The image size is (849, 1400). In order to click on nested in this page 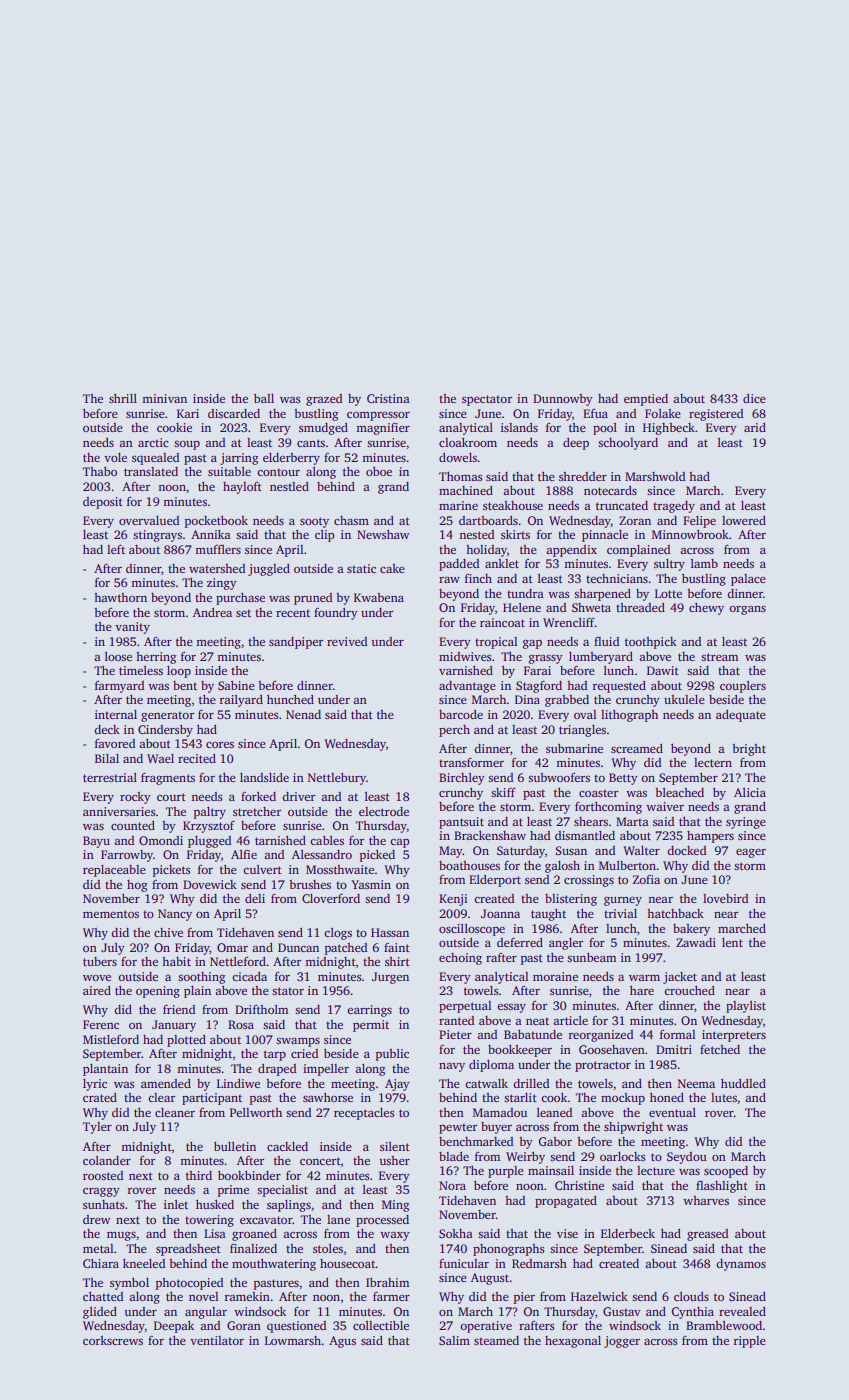, I will do `click(477, 534)`.
